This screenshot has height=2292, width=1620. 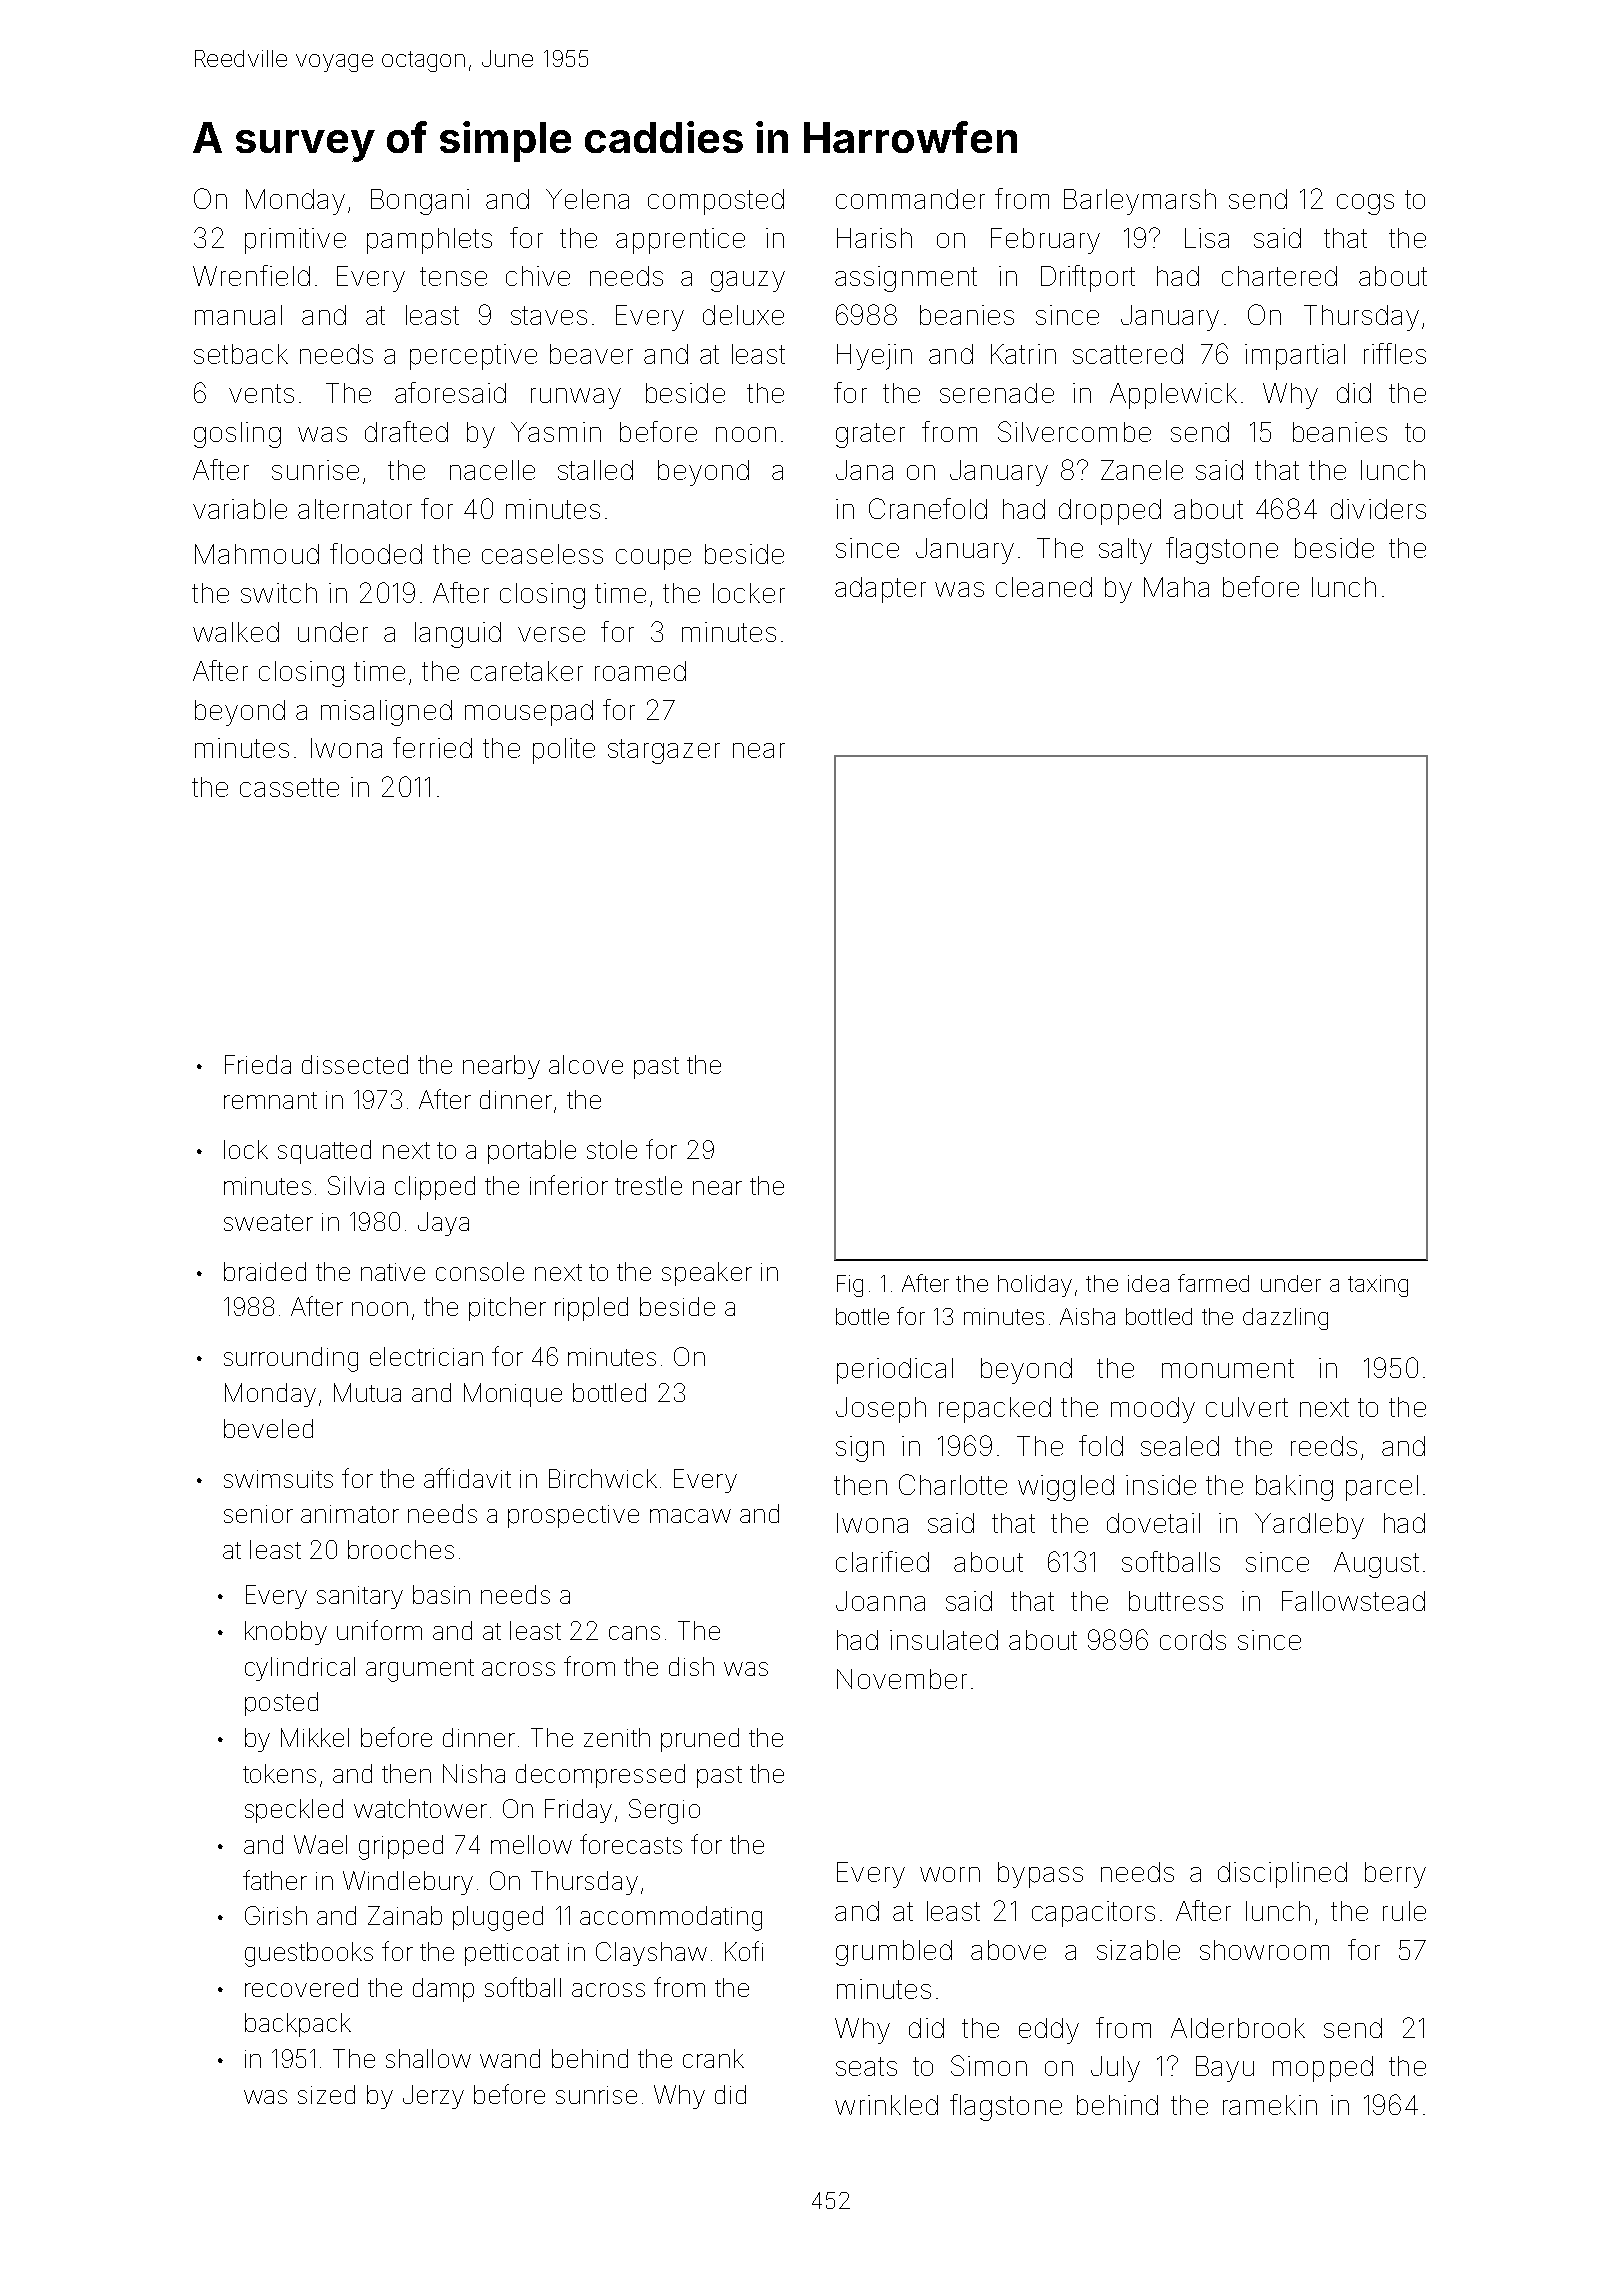 I want to click on wand, so click(x=510, y=2058).
